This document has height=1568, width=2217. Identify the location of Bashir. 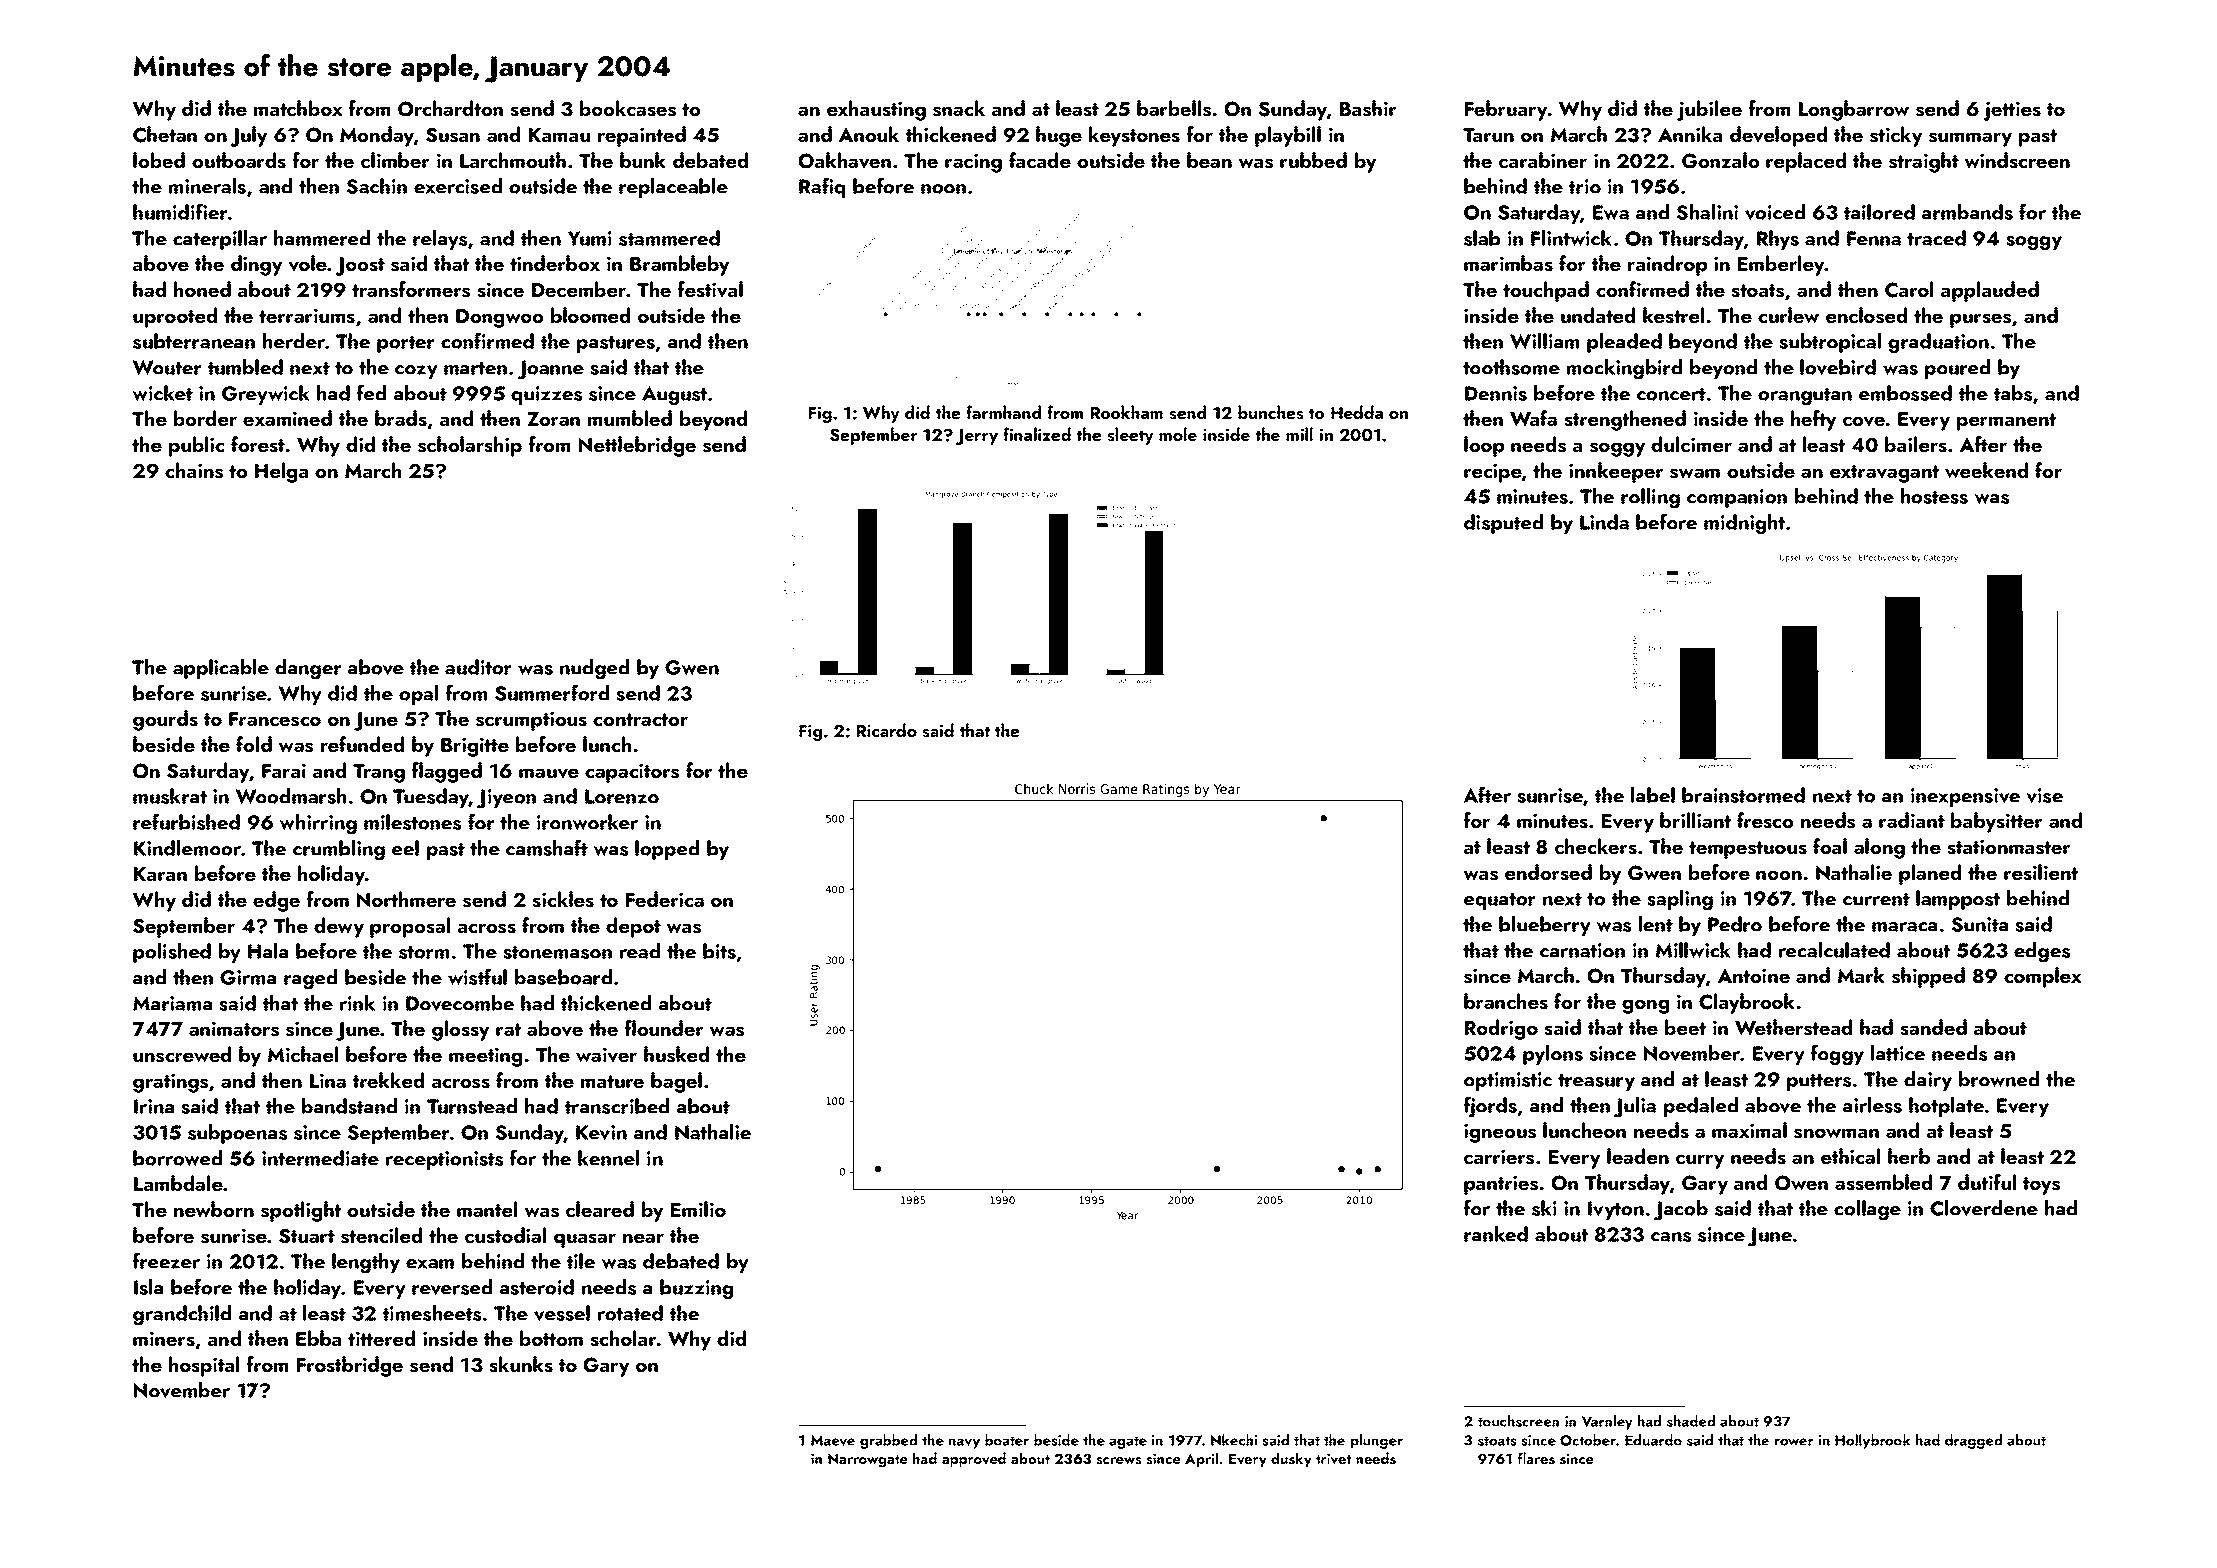
(1368, 108).
